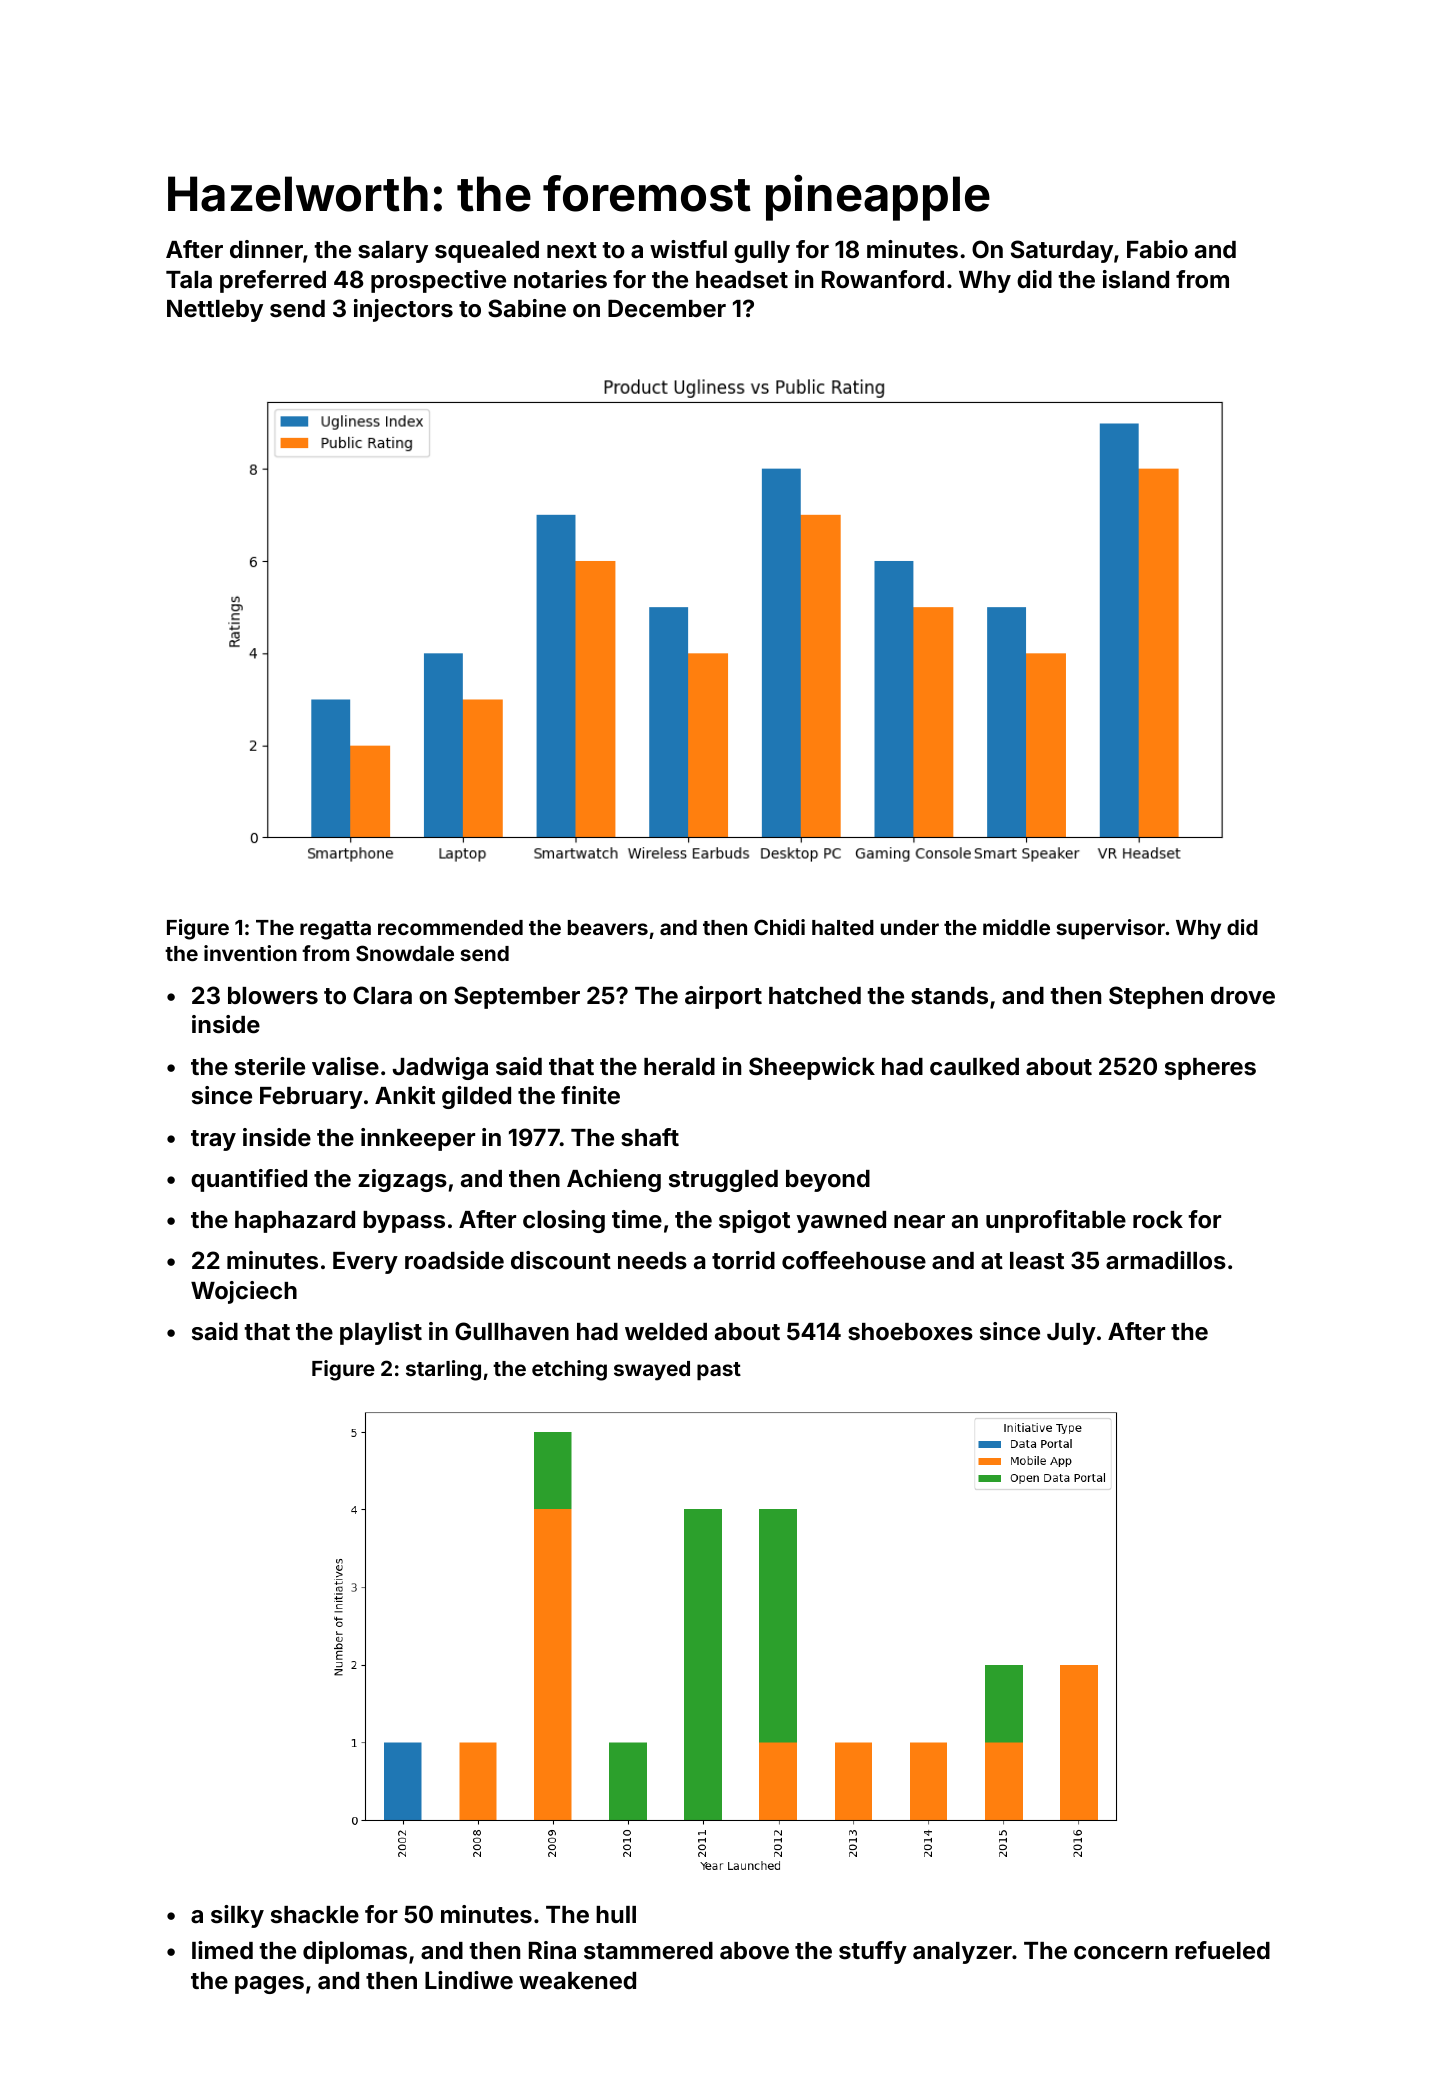 This screenshot has height=2100, width=1450. What do you see at coordinates (873, 1952) in the screenshot?
I see `stuffy` at bounding box center [873, 1952].
